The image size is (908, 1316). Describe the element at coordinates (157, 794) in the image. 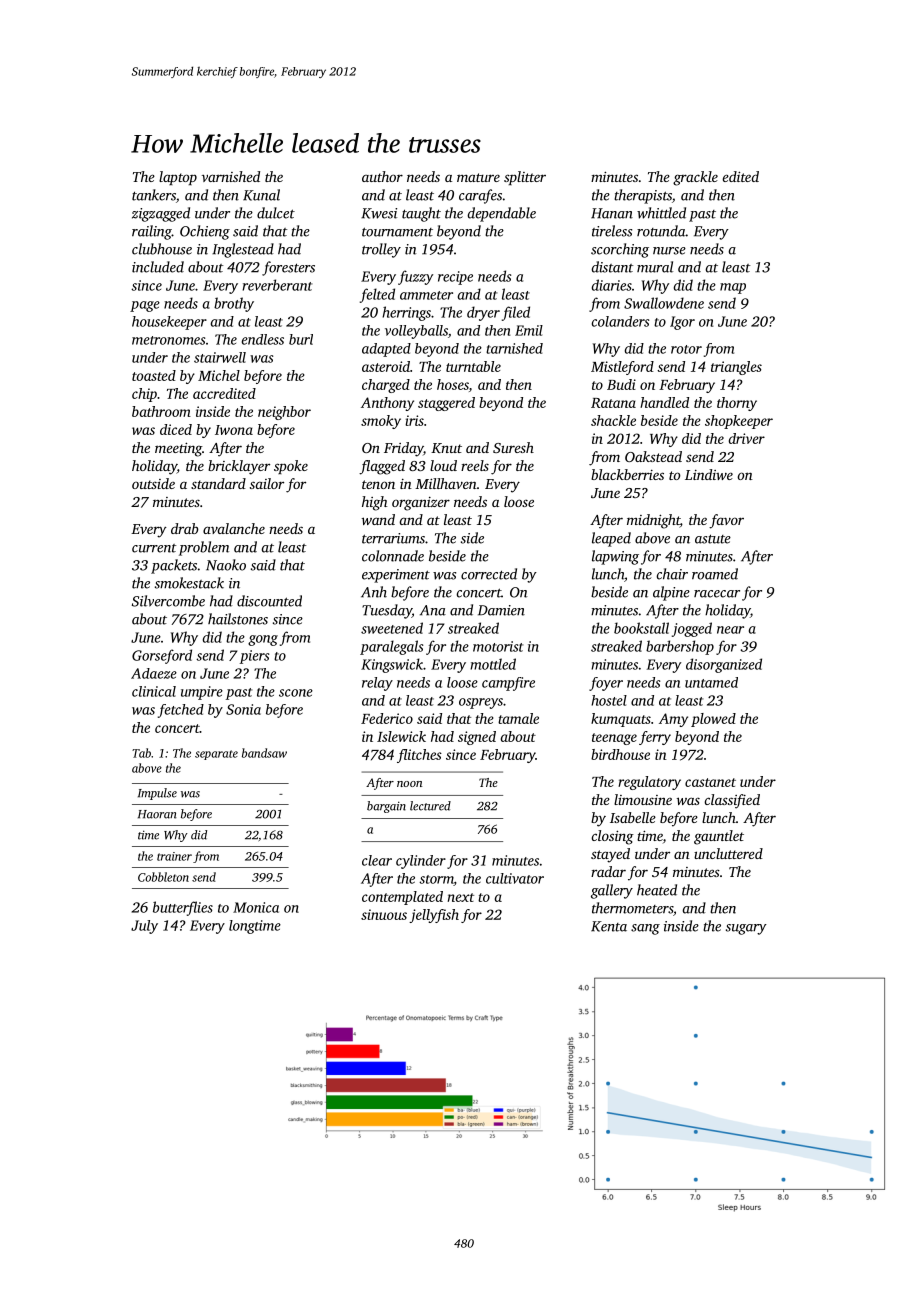

I see `Impulse` at that location.
